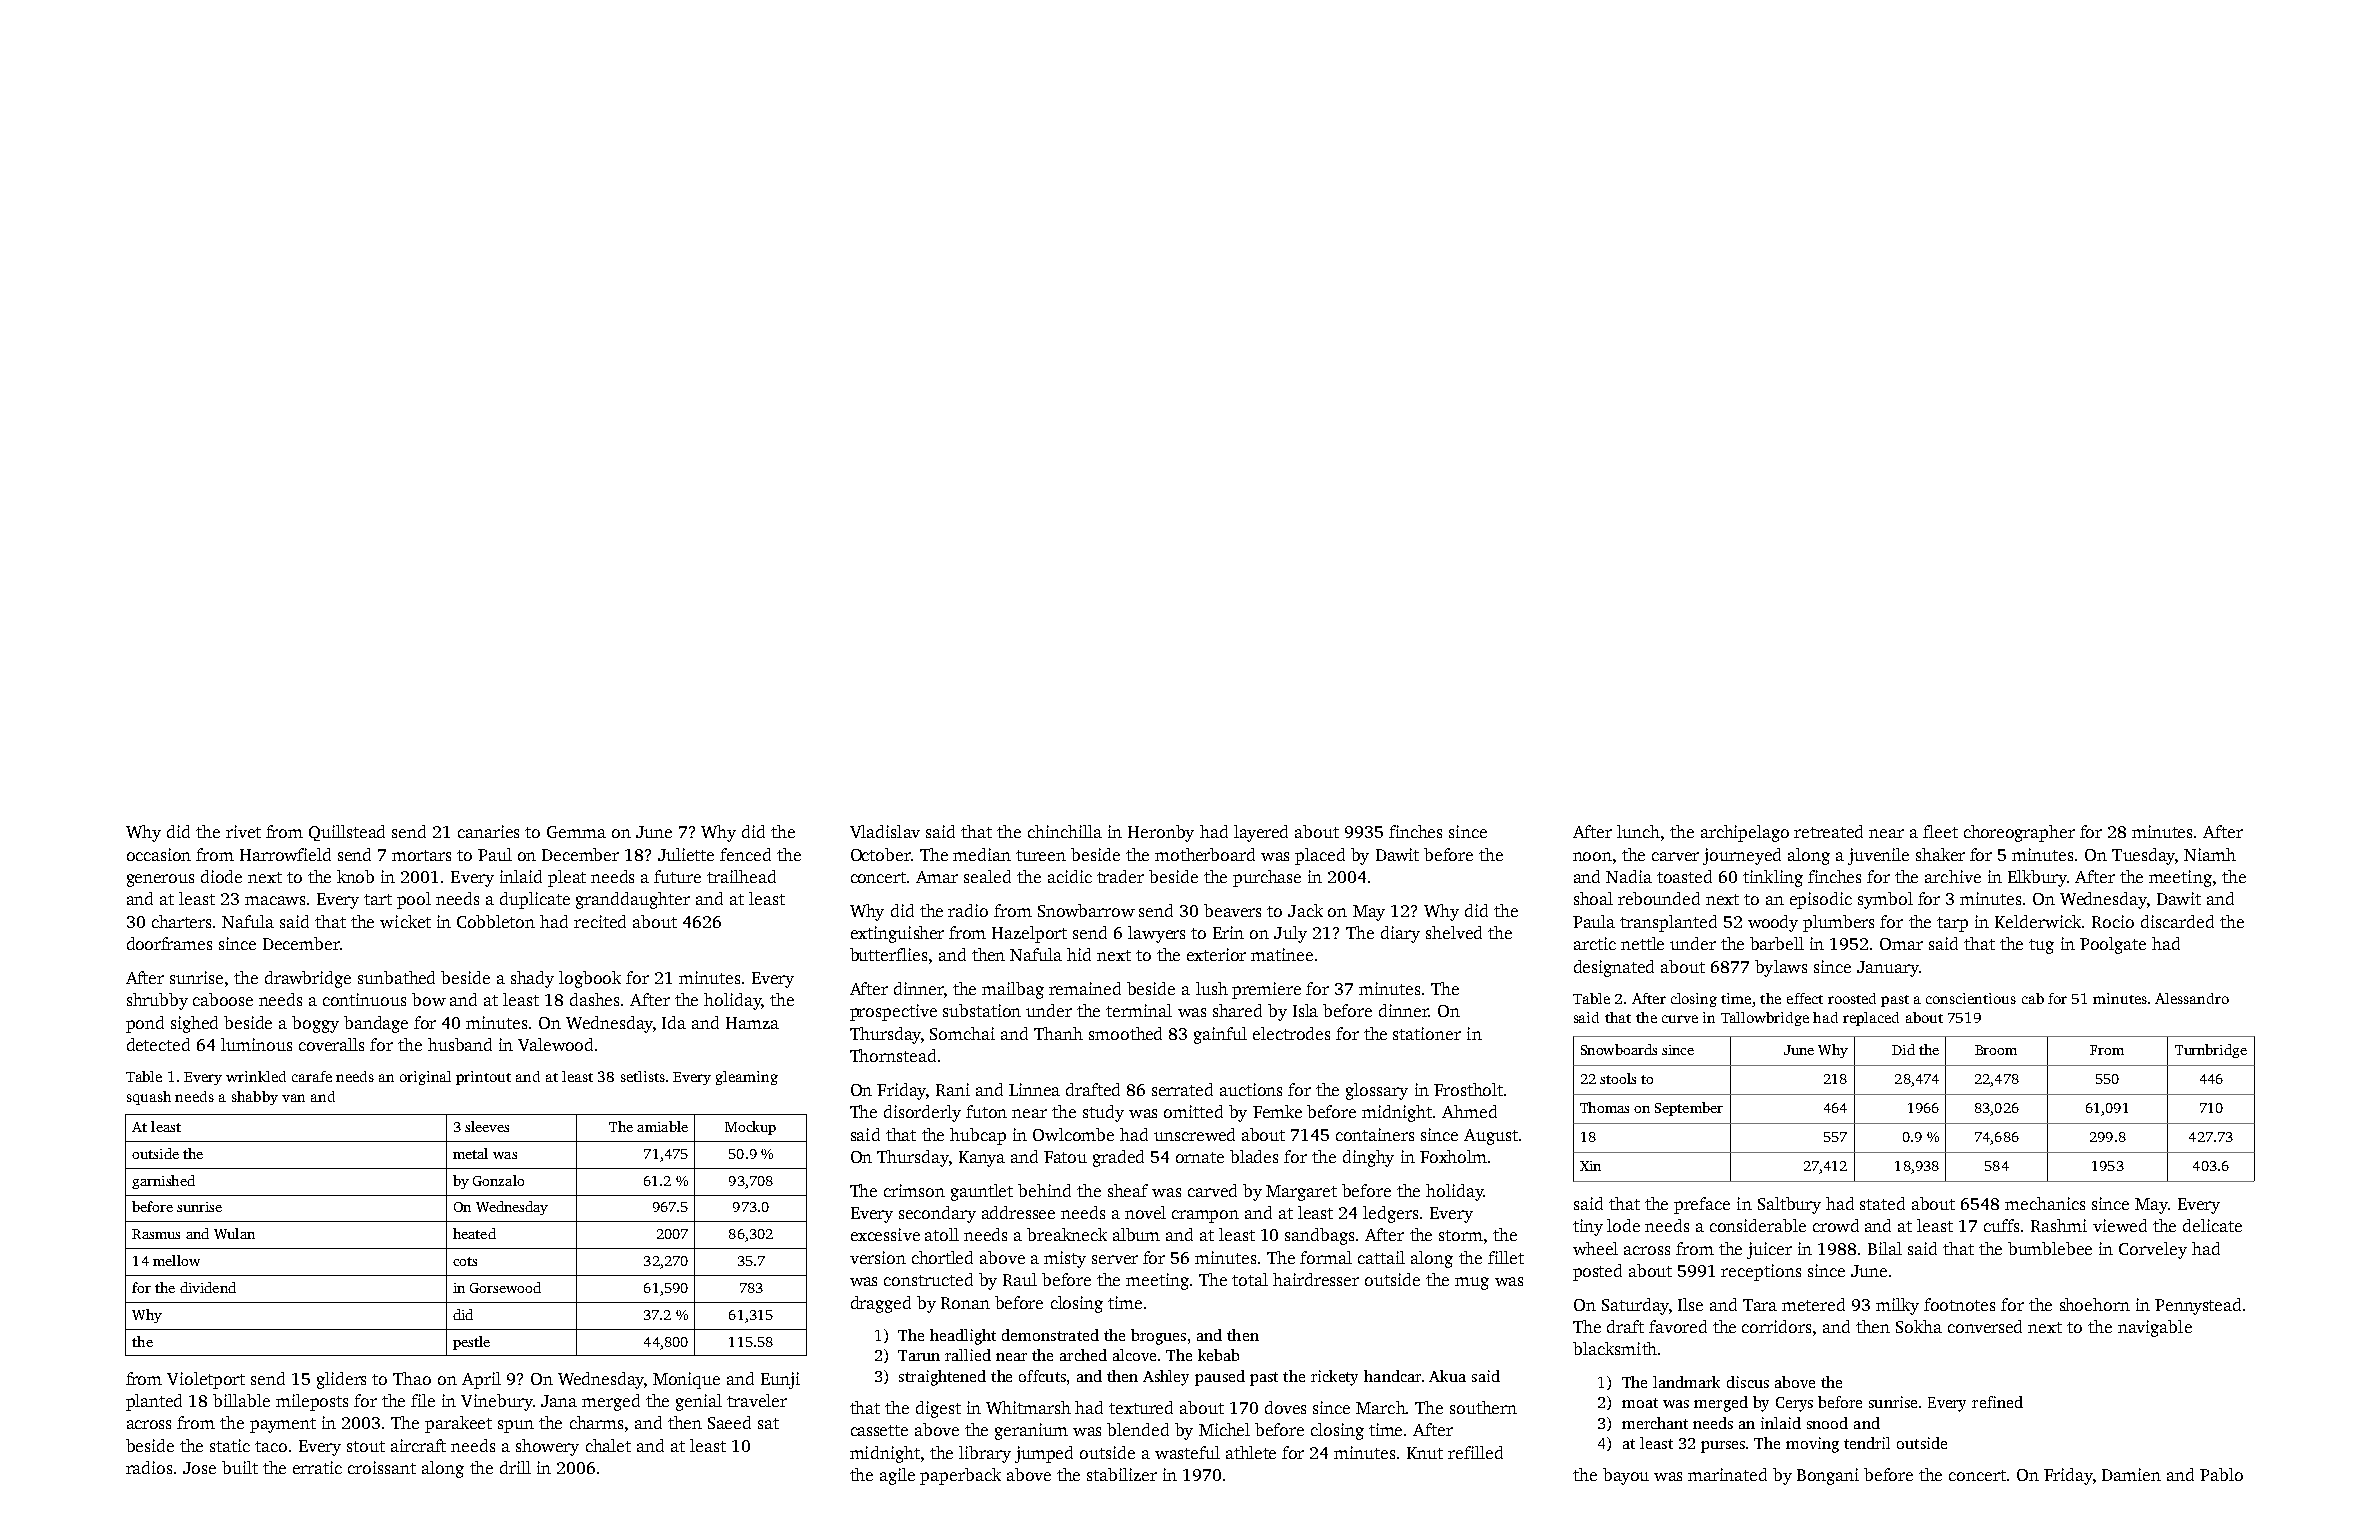 This screenshot has width=2380, height=1540. I want to click on navigable, so click(2155, 1328).
